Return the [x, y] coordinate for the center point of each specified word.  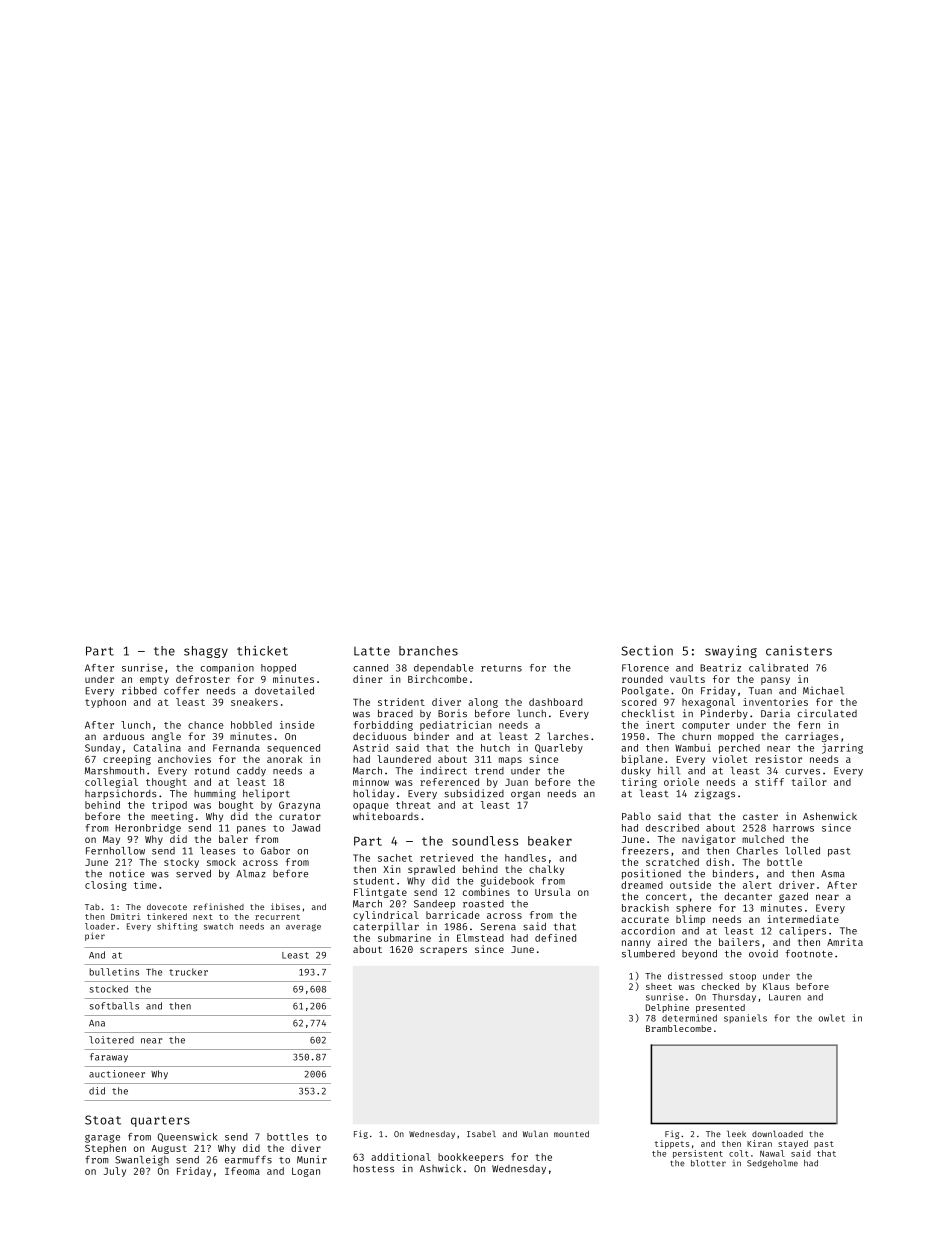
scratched [672, 862]
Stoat [103, 1120]
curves [802, 772]
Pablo [636, 816]
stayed [793, 1144]
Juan [516, 782]
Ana [97, 1023]
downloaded [777, 1134]
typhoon [105, 703]
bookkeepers [471, 1158]
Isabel [481, 1134]
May [111, 840]
